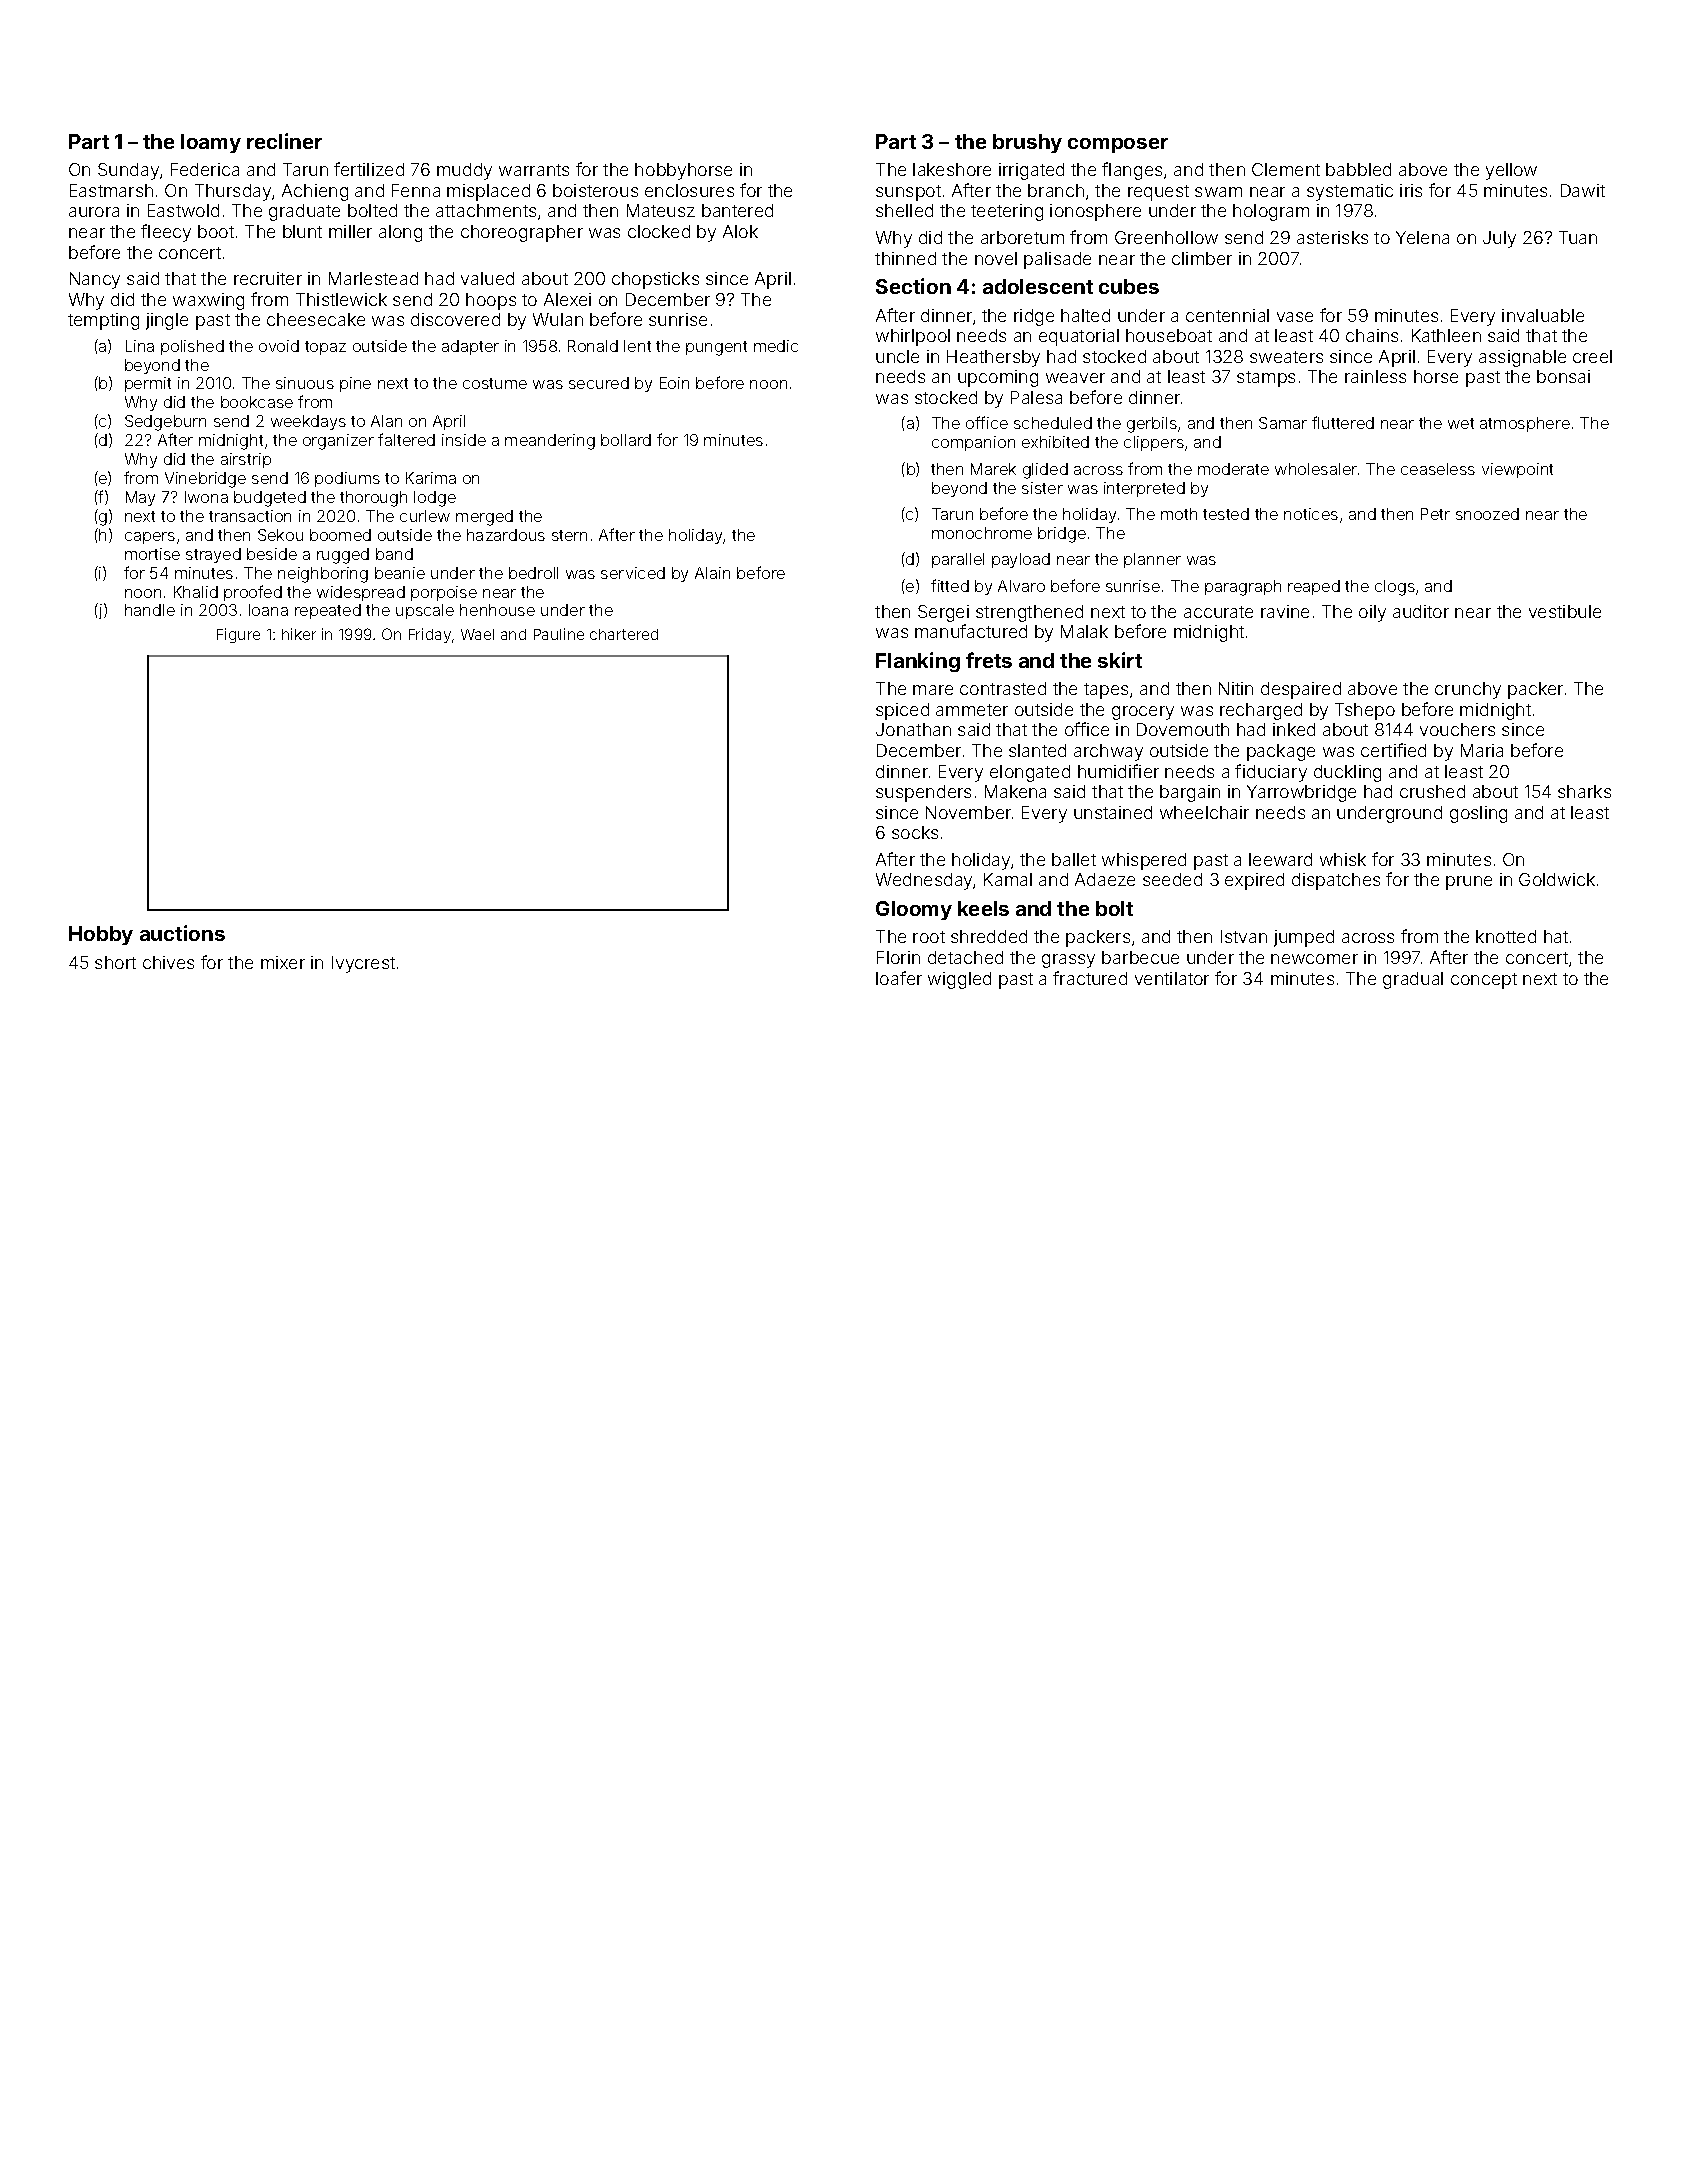  I want to click on yellow, so click(1511, 171).
